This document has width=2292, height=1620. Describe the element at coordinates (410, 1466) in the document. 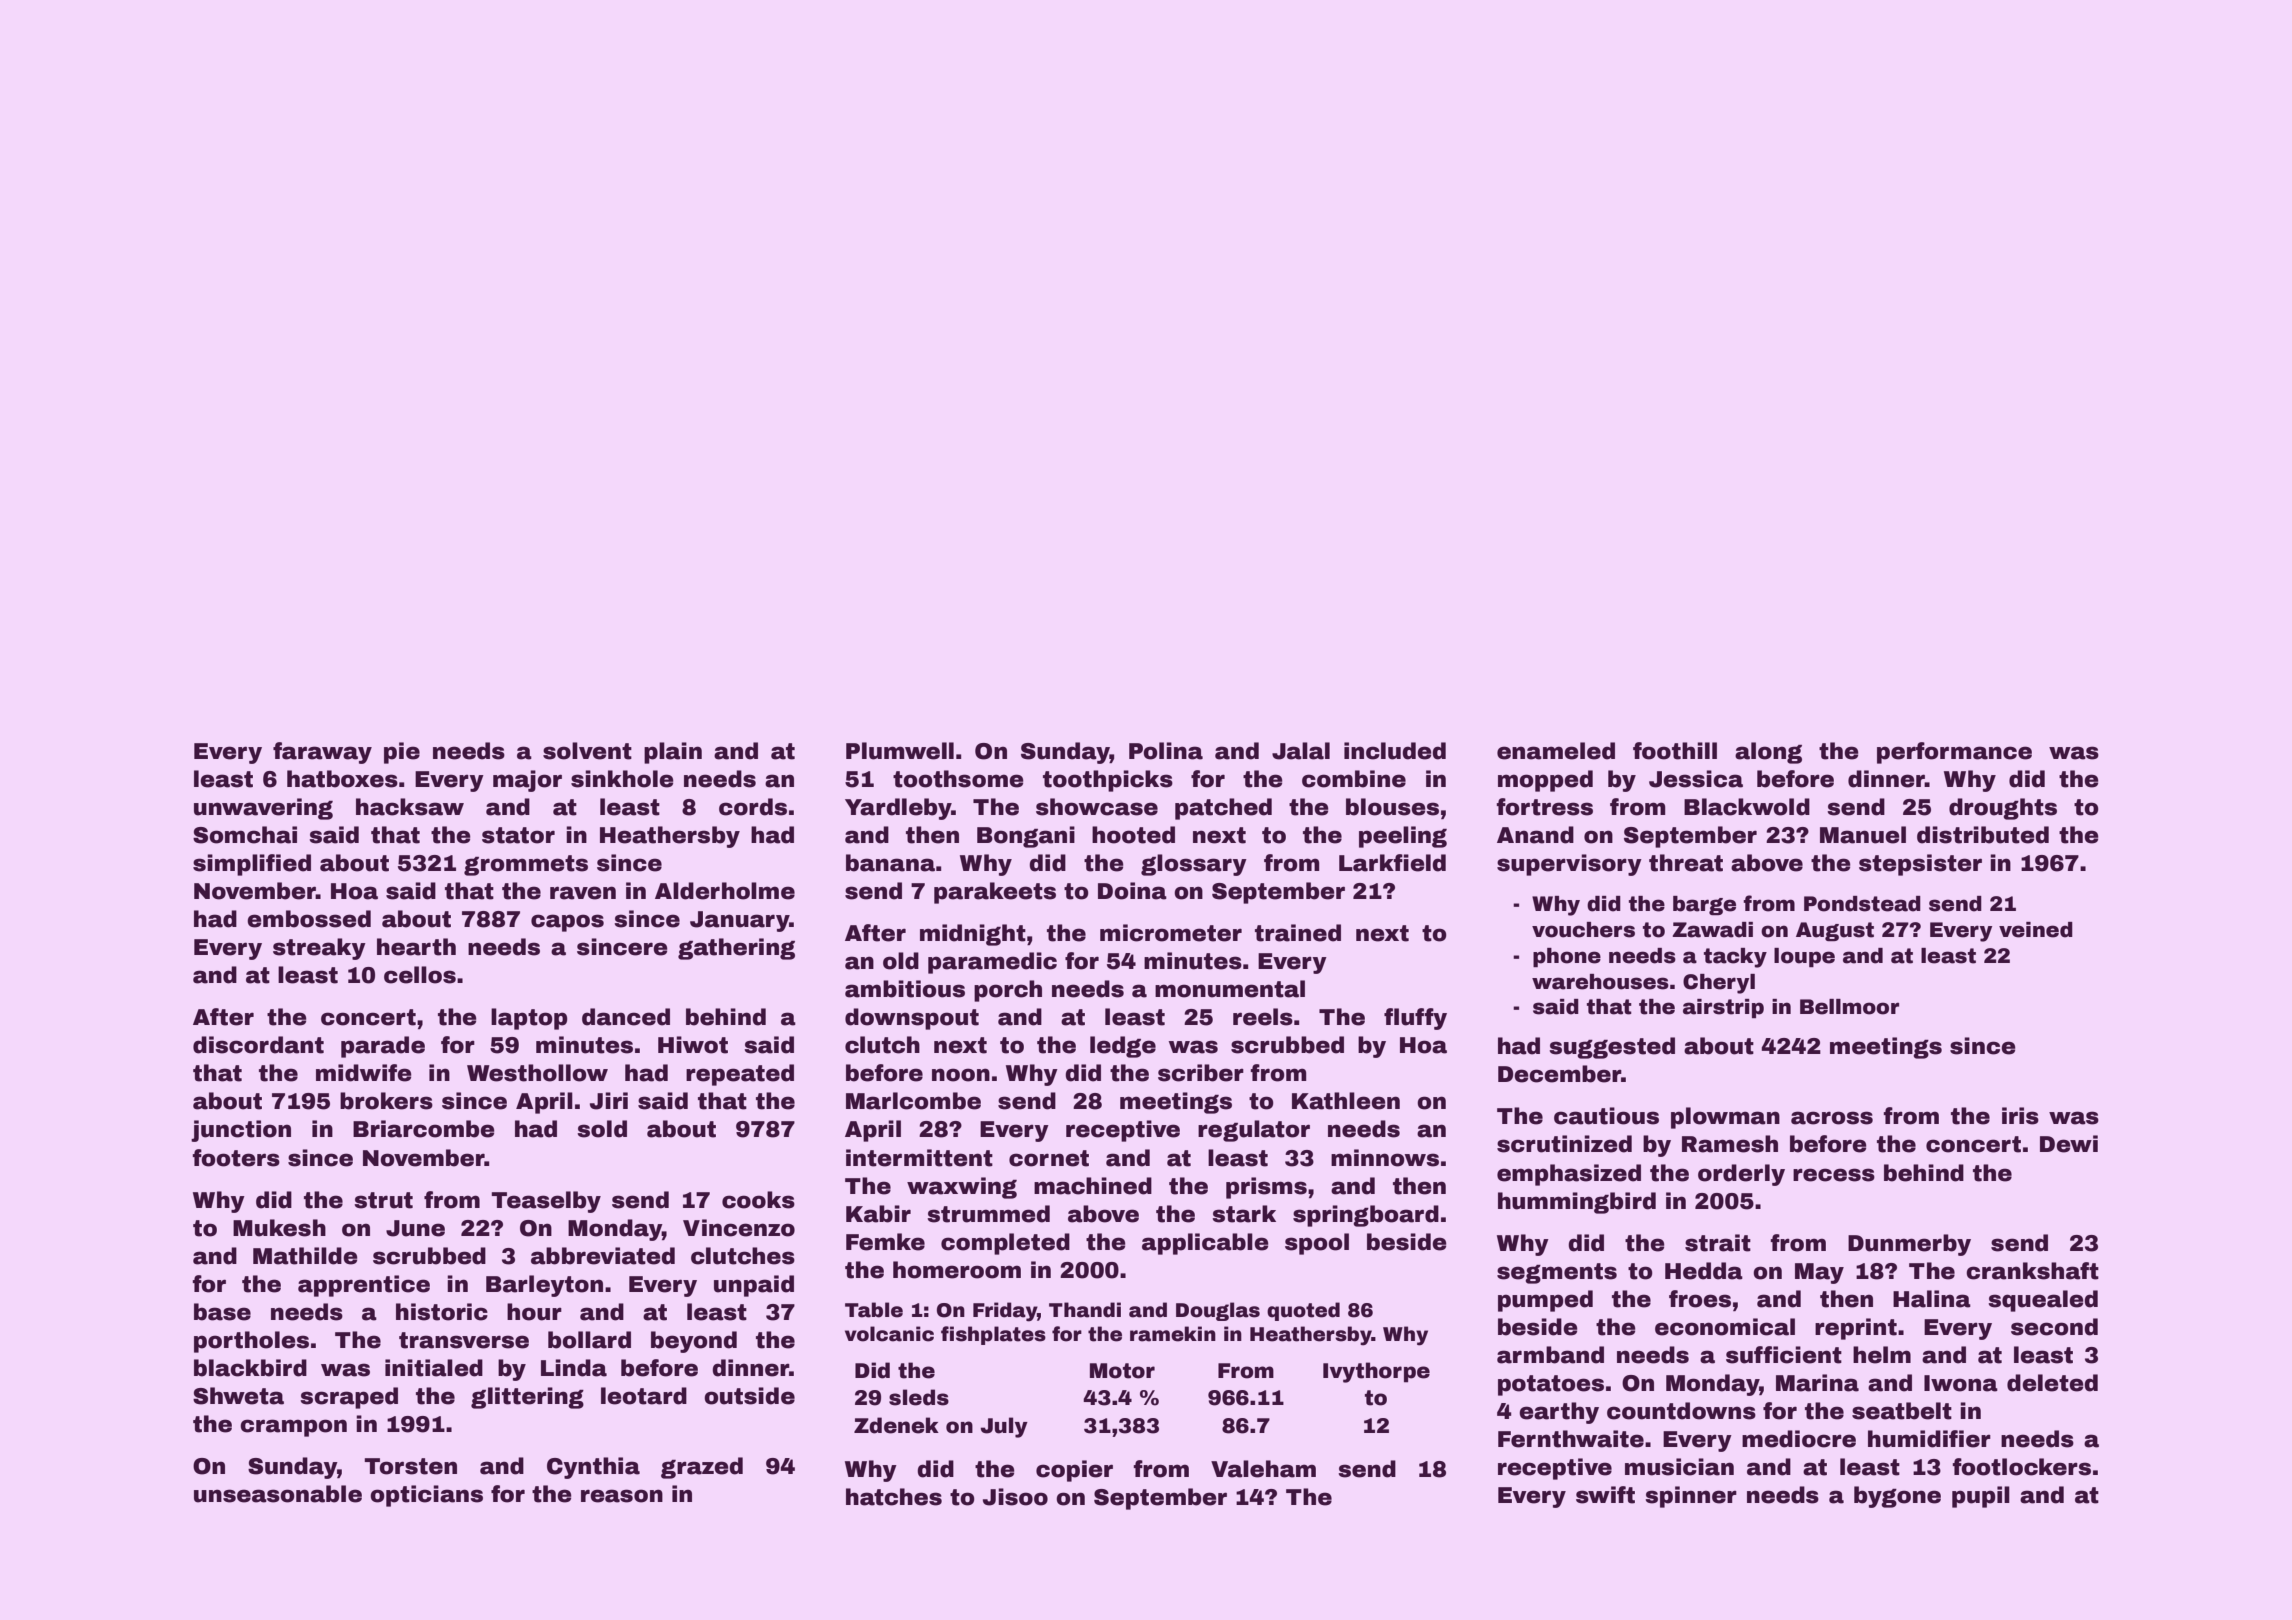

I see `Torsten` at that location.
